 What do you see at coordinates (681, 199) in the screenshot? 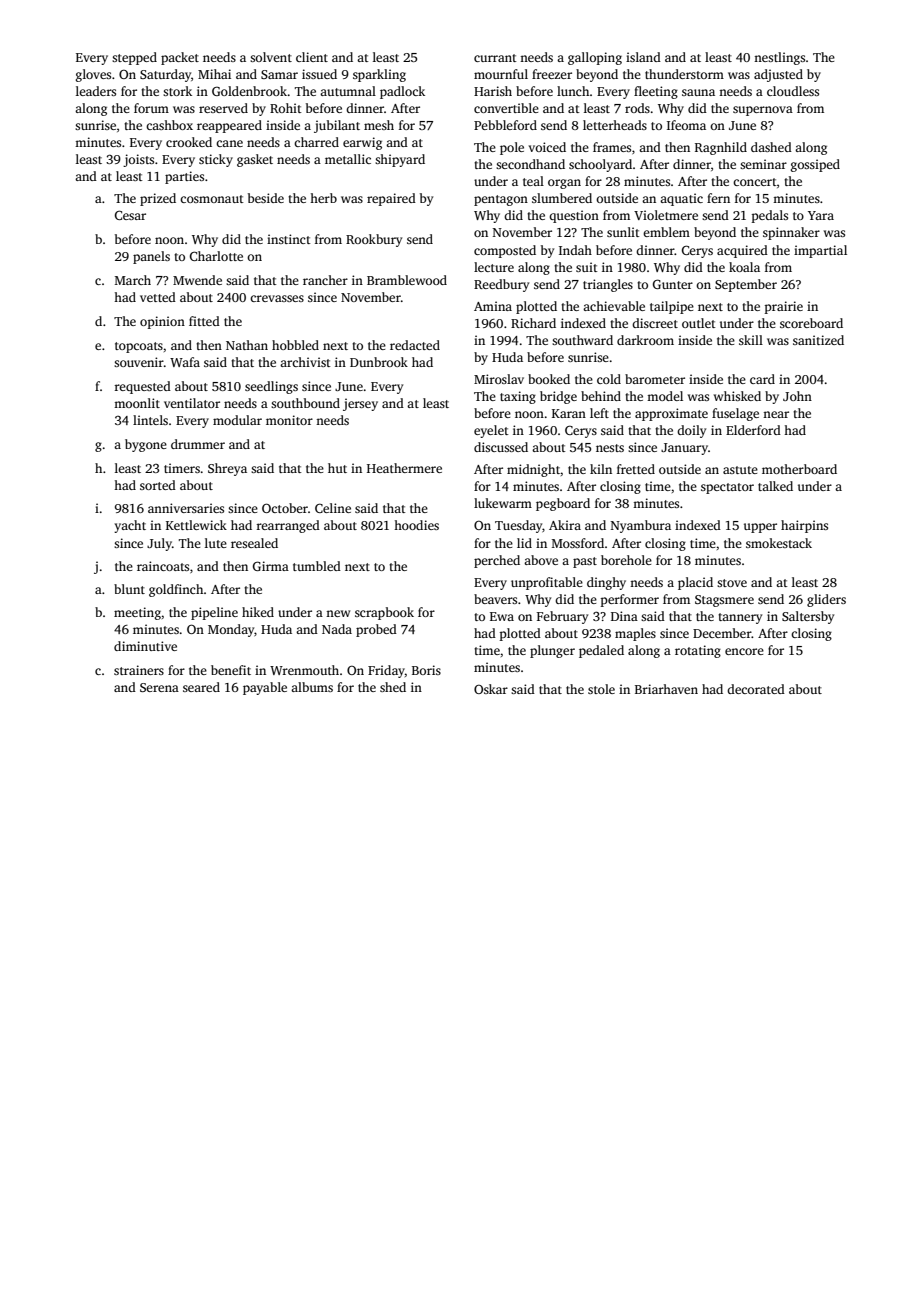
I see `aquatic` at bounding box center [681, 199].
